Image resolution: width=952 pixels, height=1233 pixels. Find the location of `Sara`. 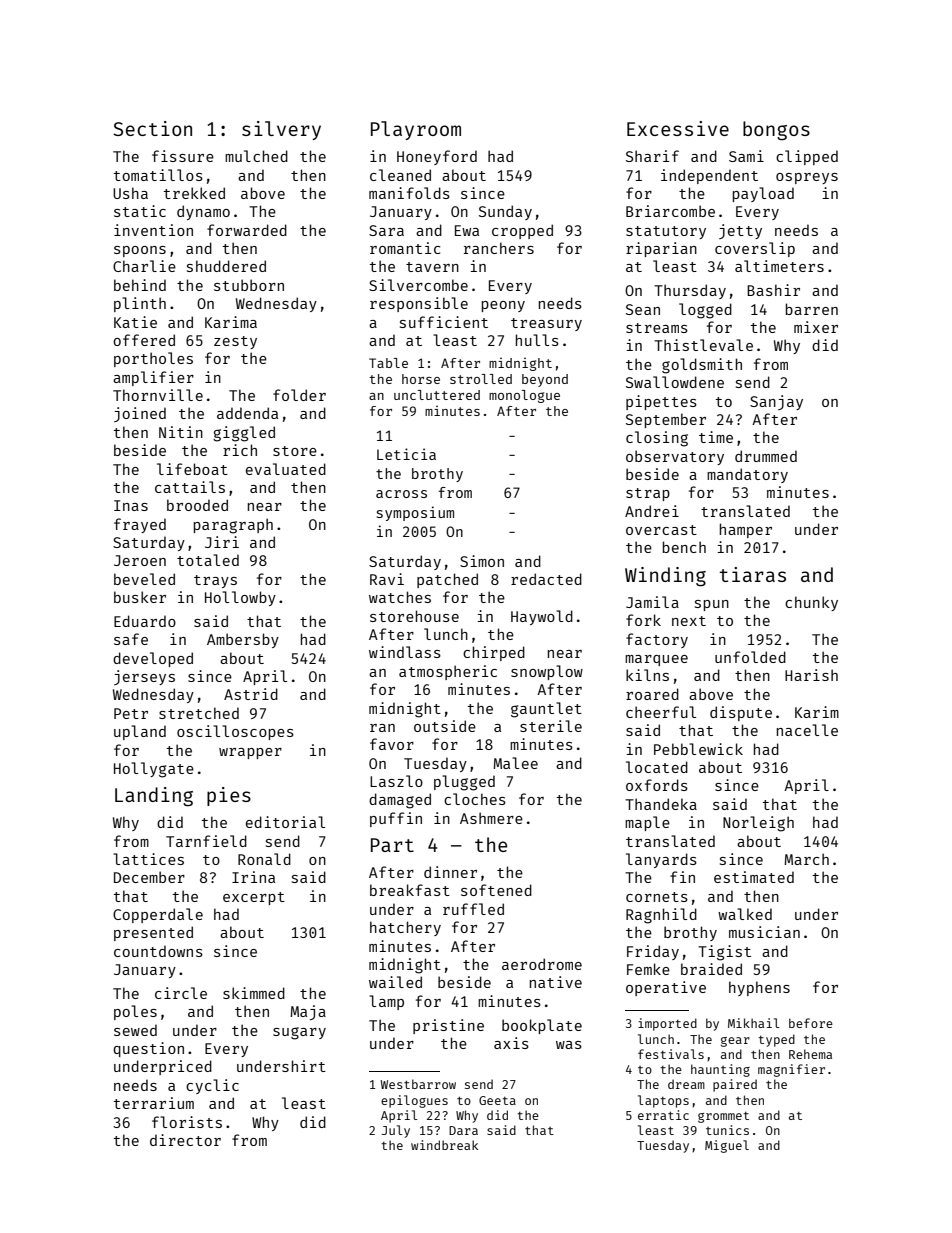

Sara is located at coordinates (386, 230).
